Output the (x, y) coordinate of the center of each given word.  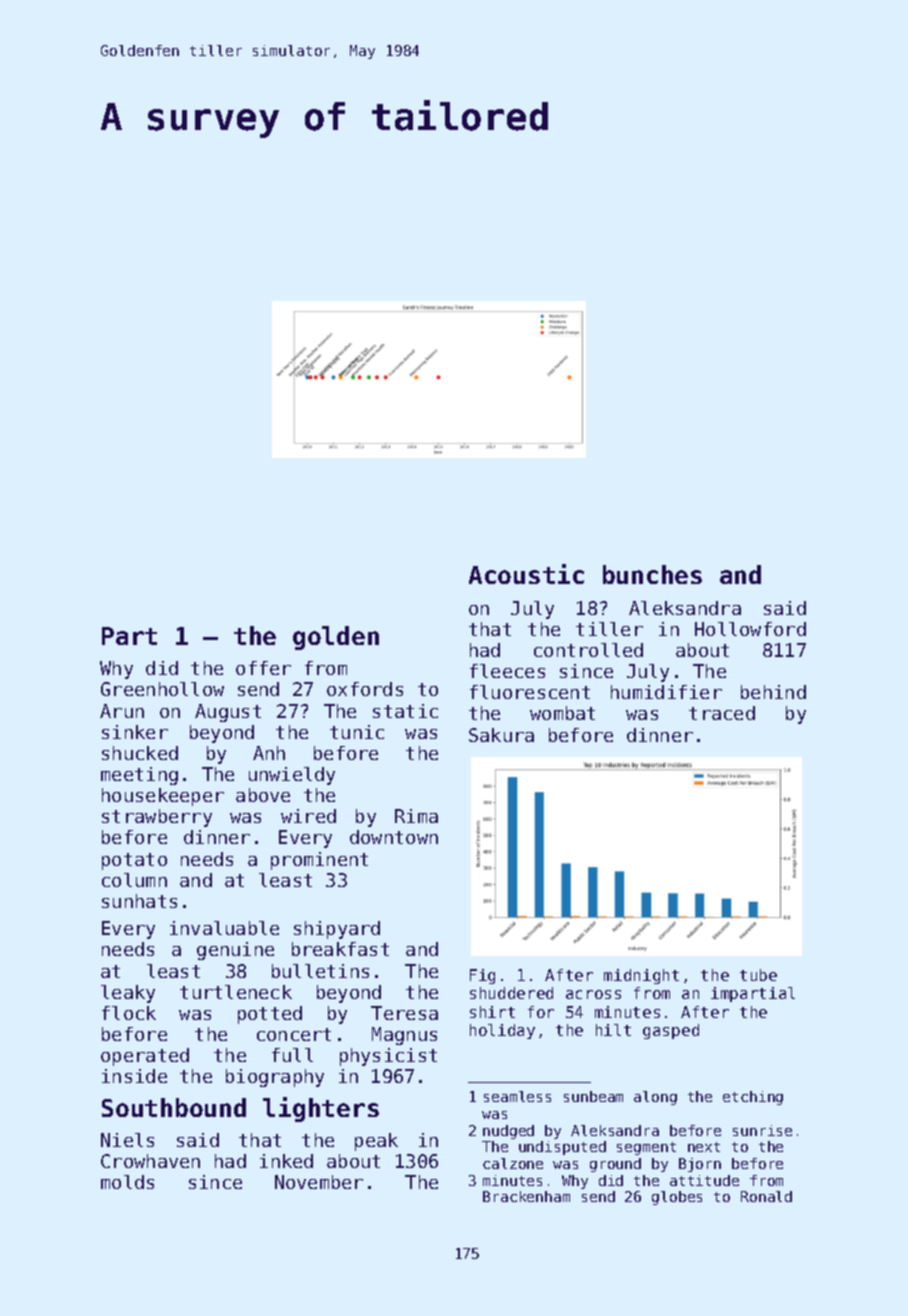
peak (376, 1142)
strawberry (157, 818)
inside (134, 1076)
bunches (652, 574)
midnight (641, 976)
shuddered (511, 993)
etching (753, 1098)
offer (263, 668)
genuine (235, 951)
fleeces (507, 671)
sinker (135, 732)
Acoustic (526, 574)
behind (773, 692)
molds (127, 1182)
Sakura (501, 735)
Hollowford (750, 629)
